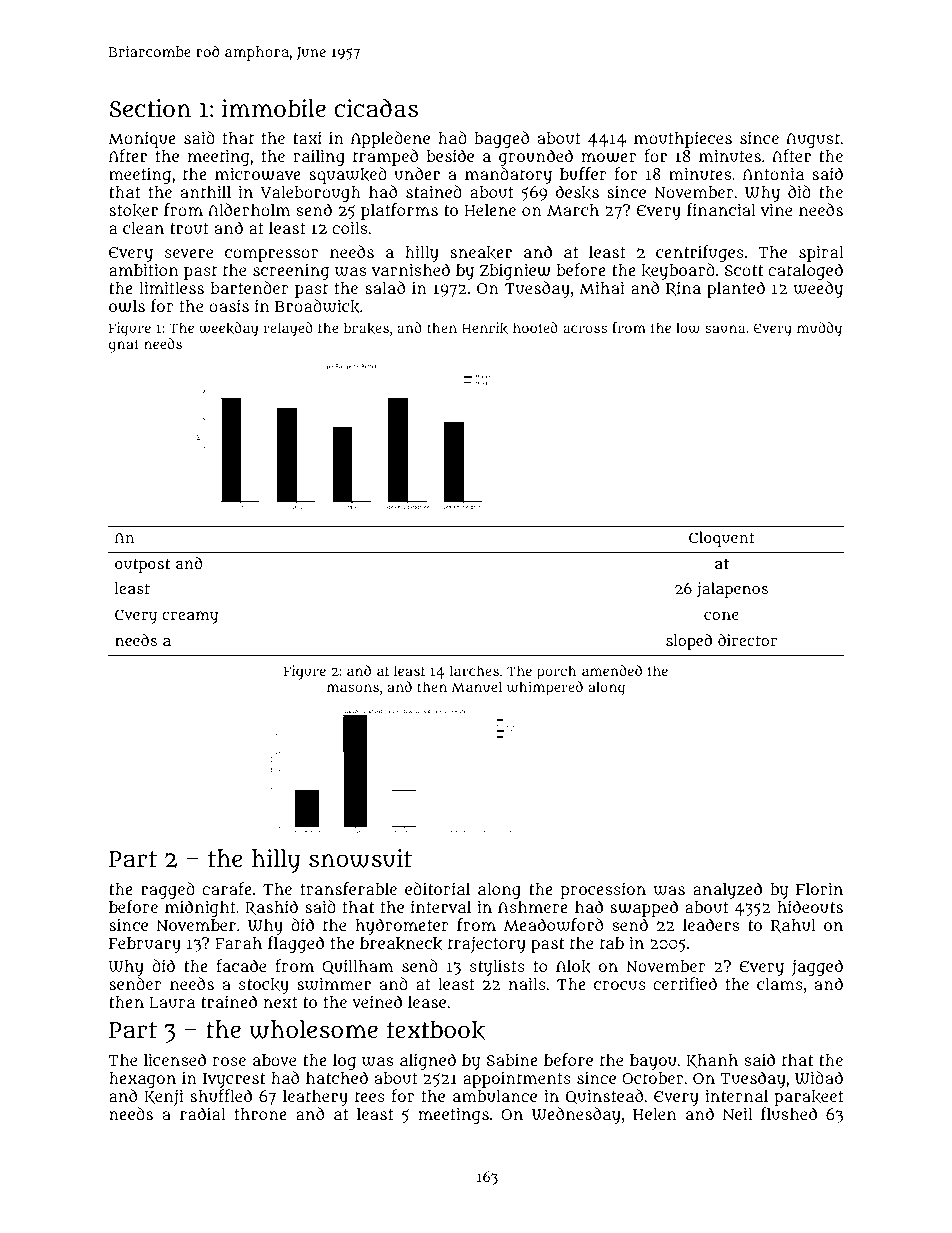 Image resolution: width=952 pixels, height=1233 pixels. What do you see at coordinates (485, 328) in the page?
I see `Henrik` at bounding box center [485, 328].
